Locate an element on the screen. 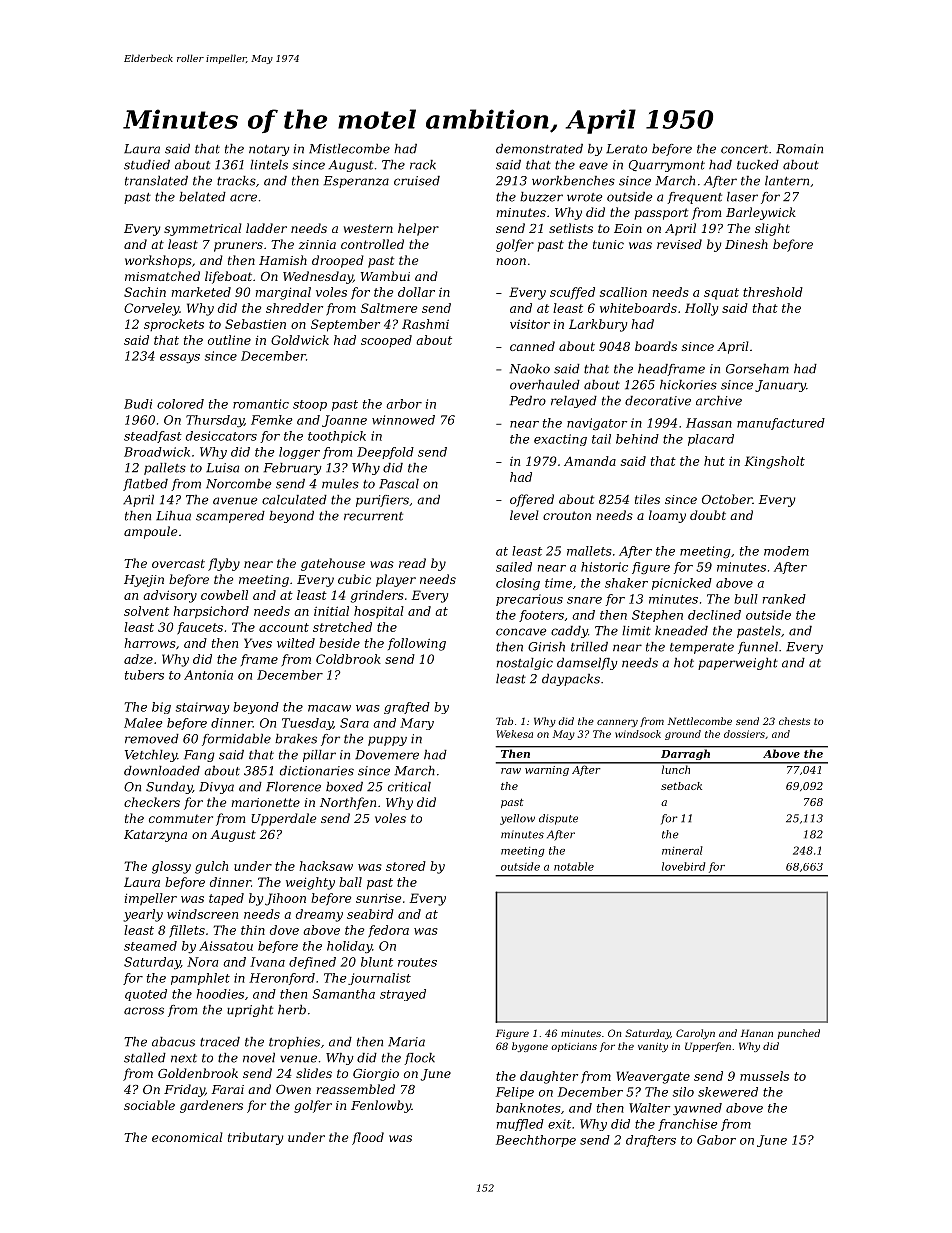  Lerato is located at coordinates (626, 149).
